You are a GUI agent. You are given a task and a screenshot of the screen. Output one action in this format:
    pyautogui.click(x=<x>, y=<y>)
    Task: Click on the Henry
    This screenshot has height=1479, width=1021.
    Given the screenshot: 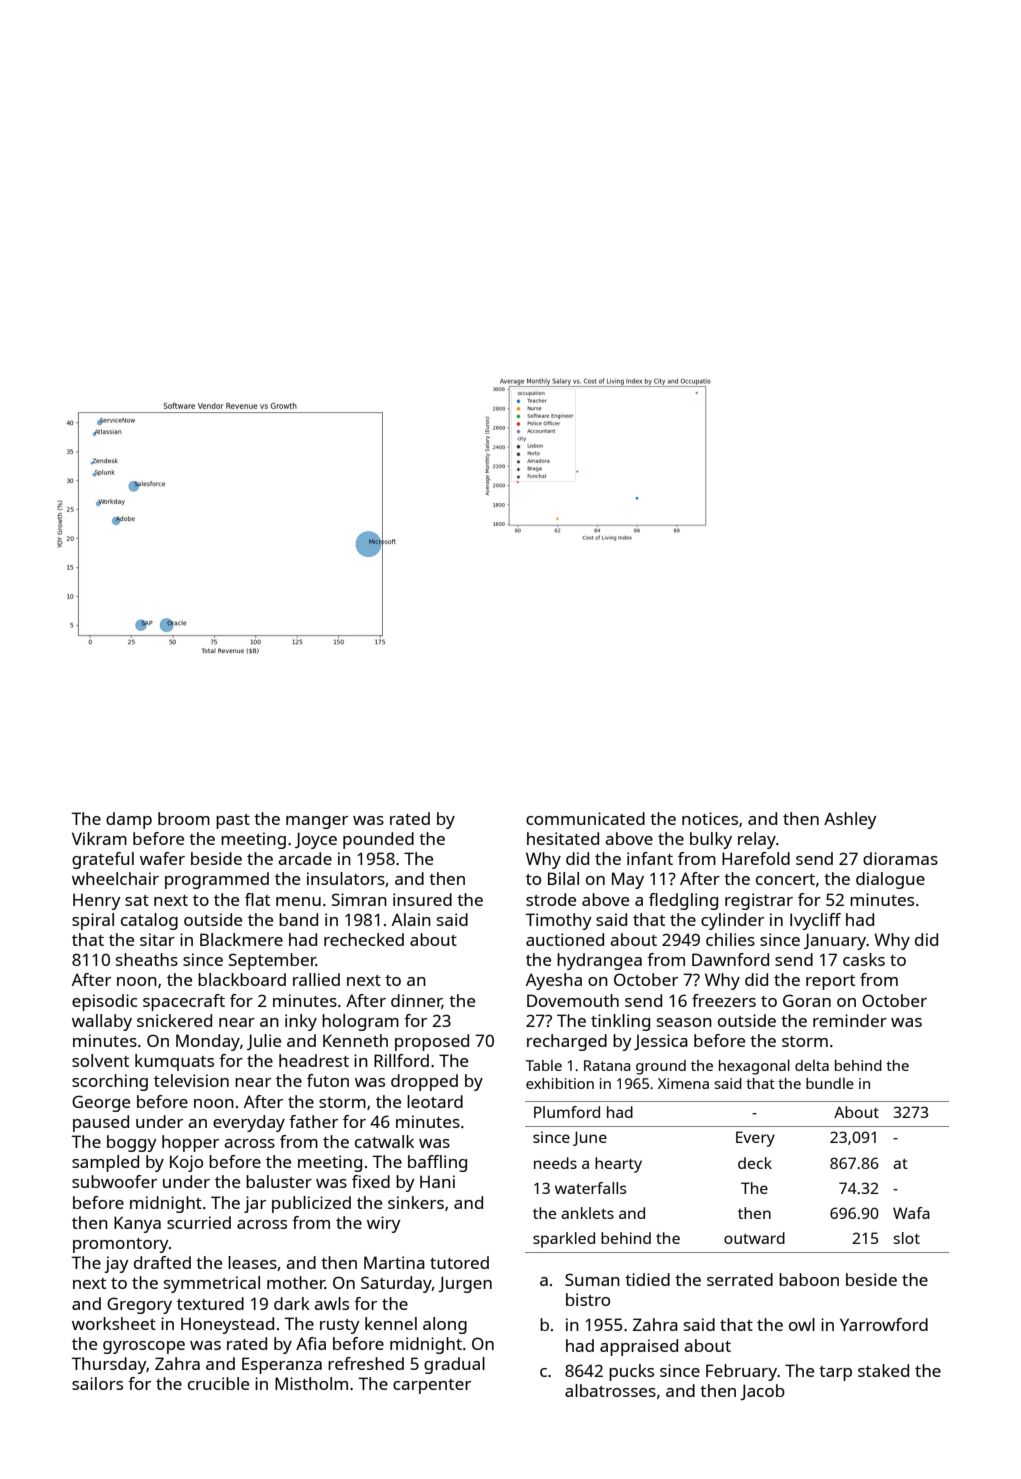 What is the action you would take?
    pyautogui.click(x=97, y=901)
